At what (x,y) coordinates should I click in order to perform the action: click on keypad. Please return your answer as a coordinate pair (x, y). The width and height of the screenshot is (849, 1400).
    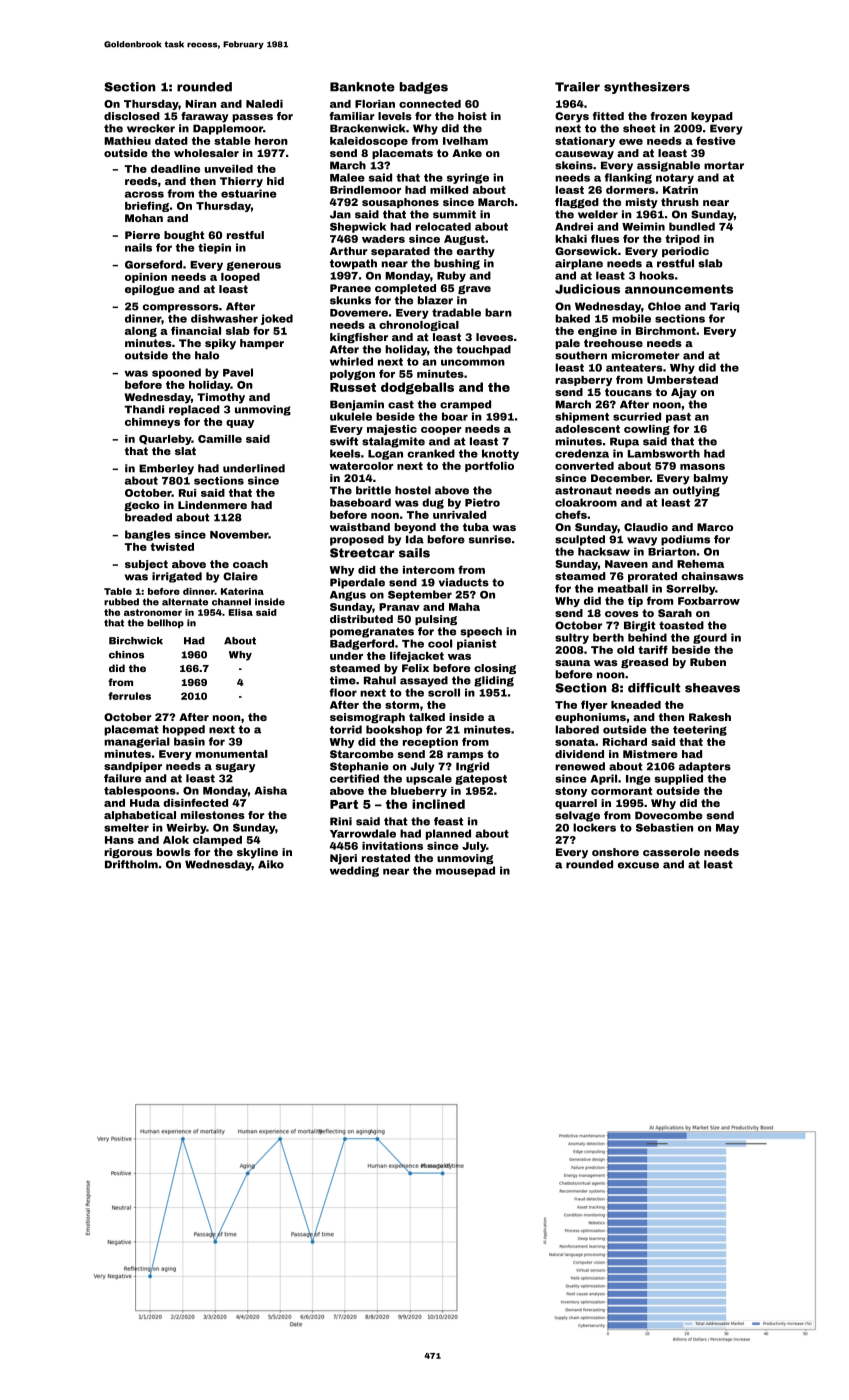
    Looking at the image, I should click on (712, 117).
